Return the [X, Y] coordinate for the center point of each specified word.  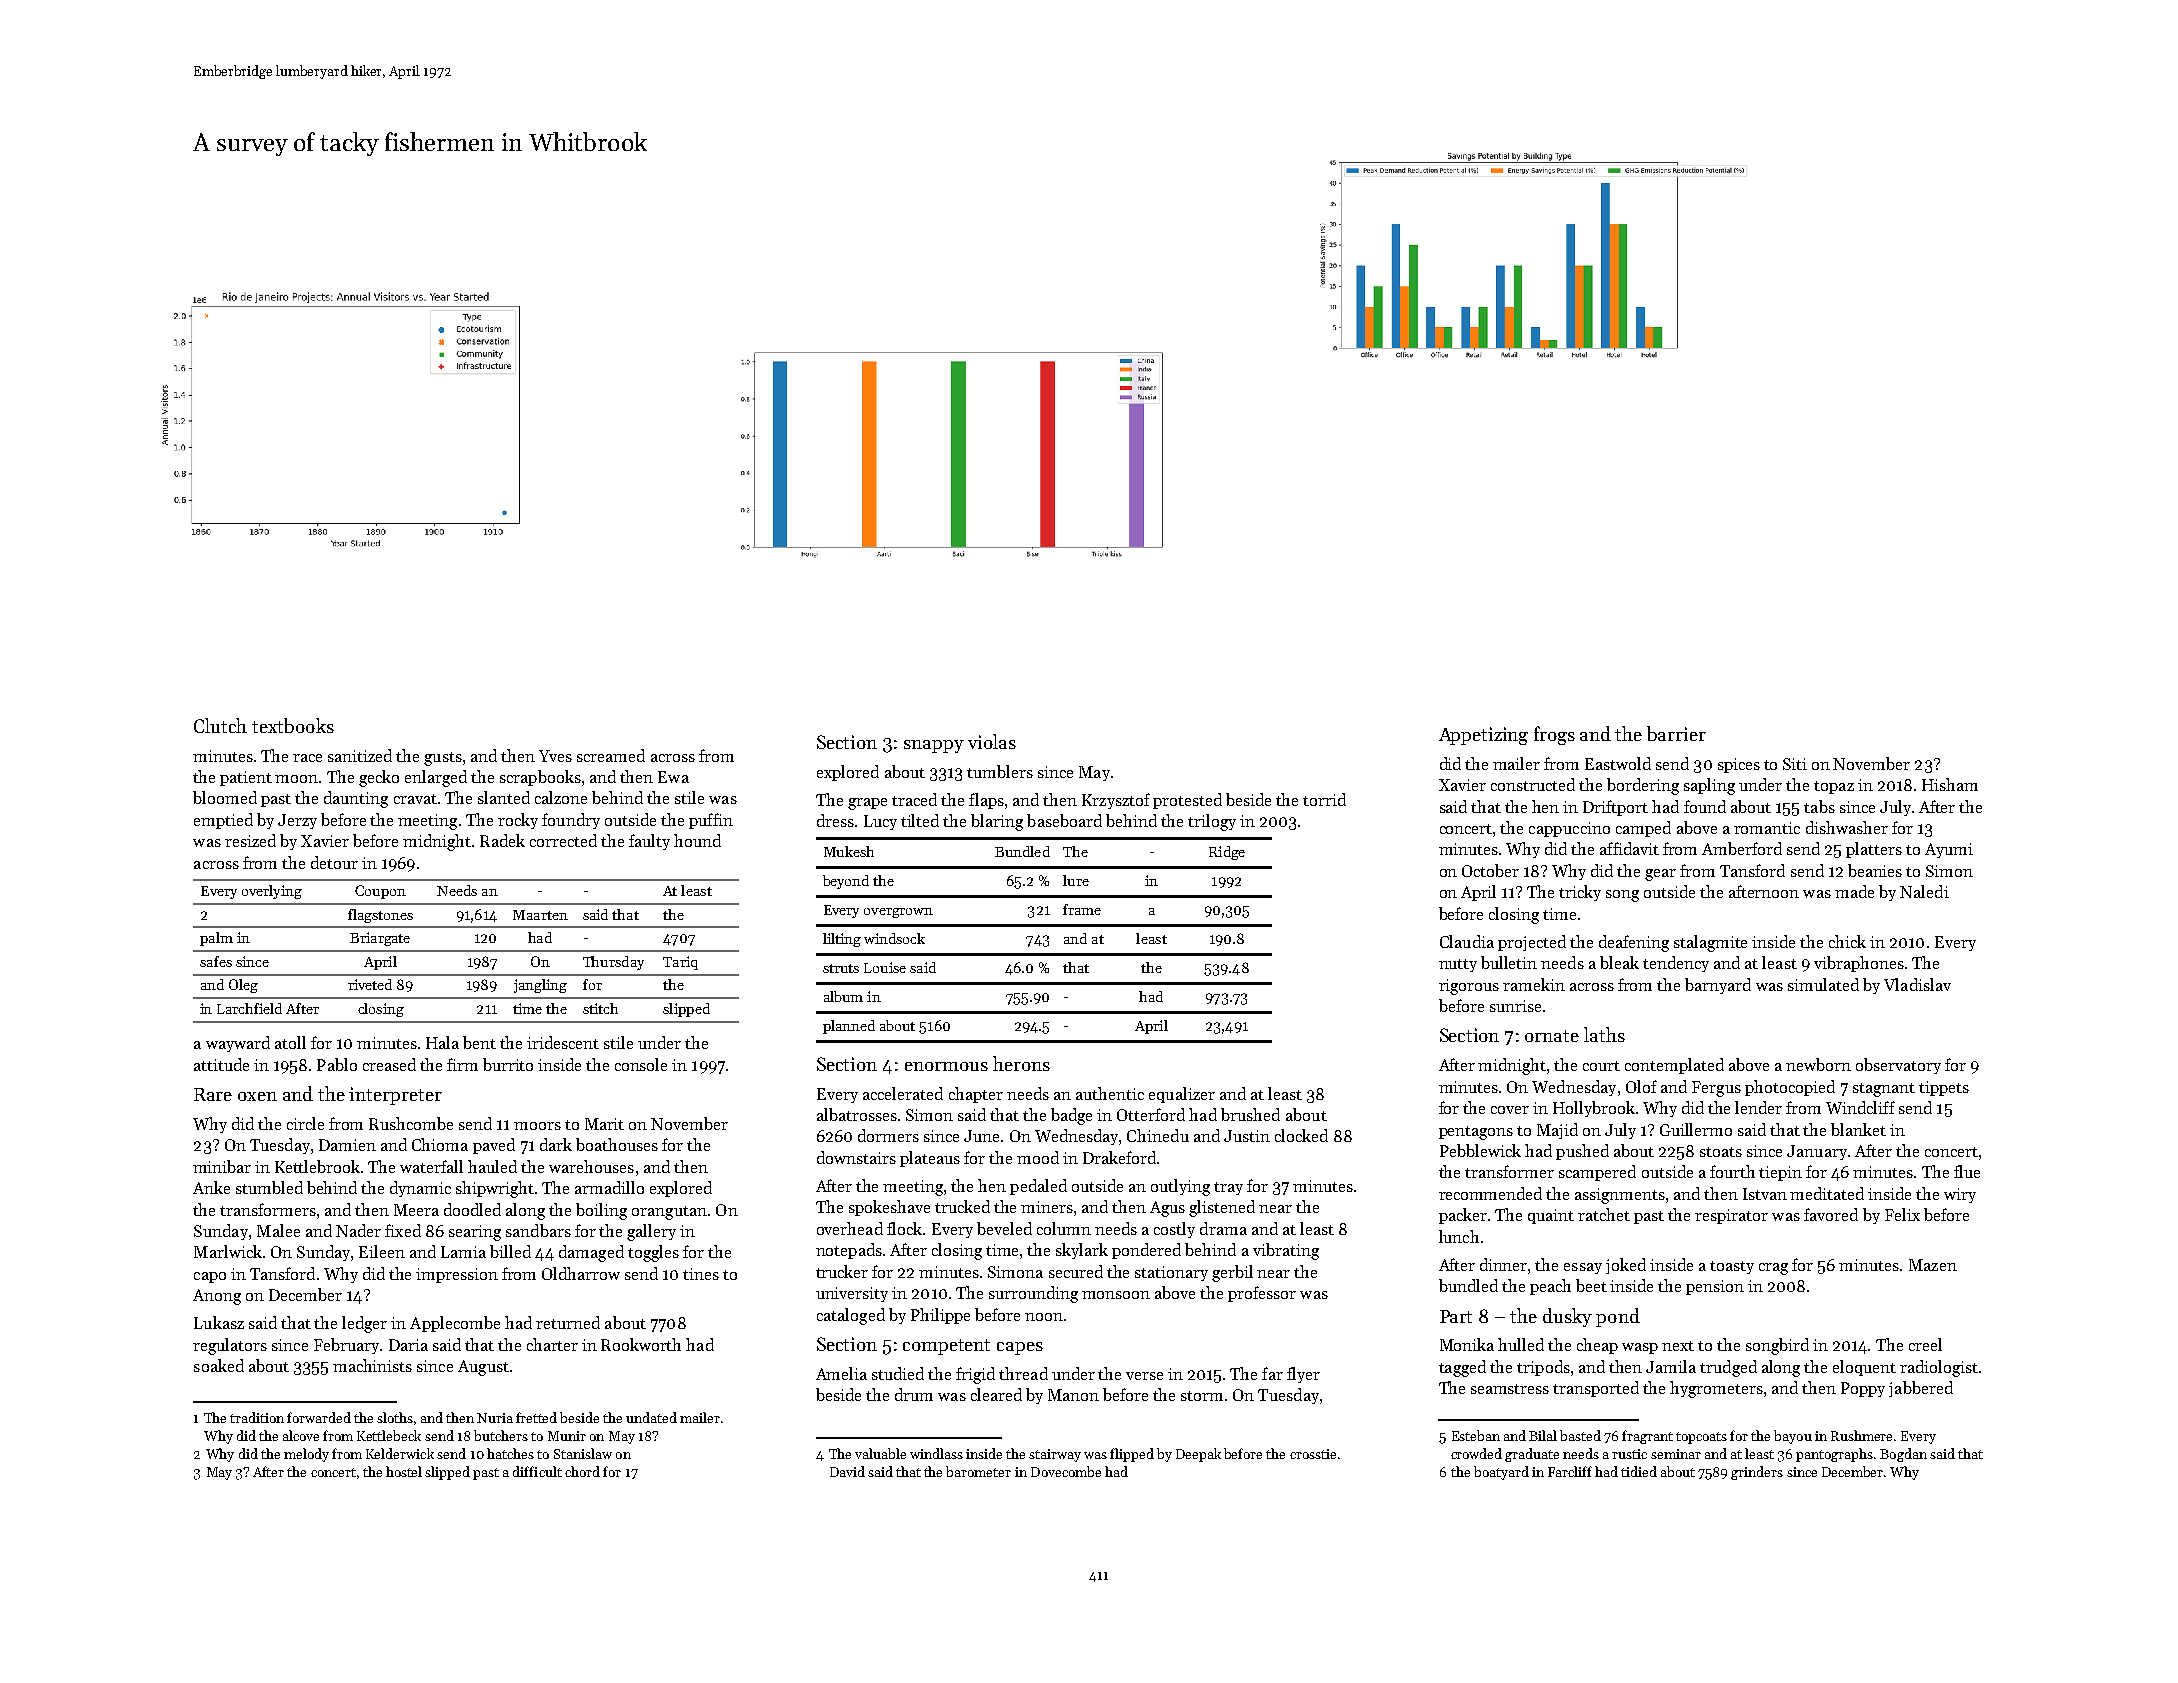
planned [849, 1027]
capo [210, 1277]
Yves [555, 756]
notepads [849, 1251]
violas [992, 741]
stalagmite [1710, 943]
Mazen [1933, 1265]
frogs [1554, 735]
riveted [370, 984]
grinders [1757, 1473]
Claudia [1467, 941]
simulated [1823, 984]
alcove [301, 1435]
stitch [600, 1008]
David [847, 1471]
